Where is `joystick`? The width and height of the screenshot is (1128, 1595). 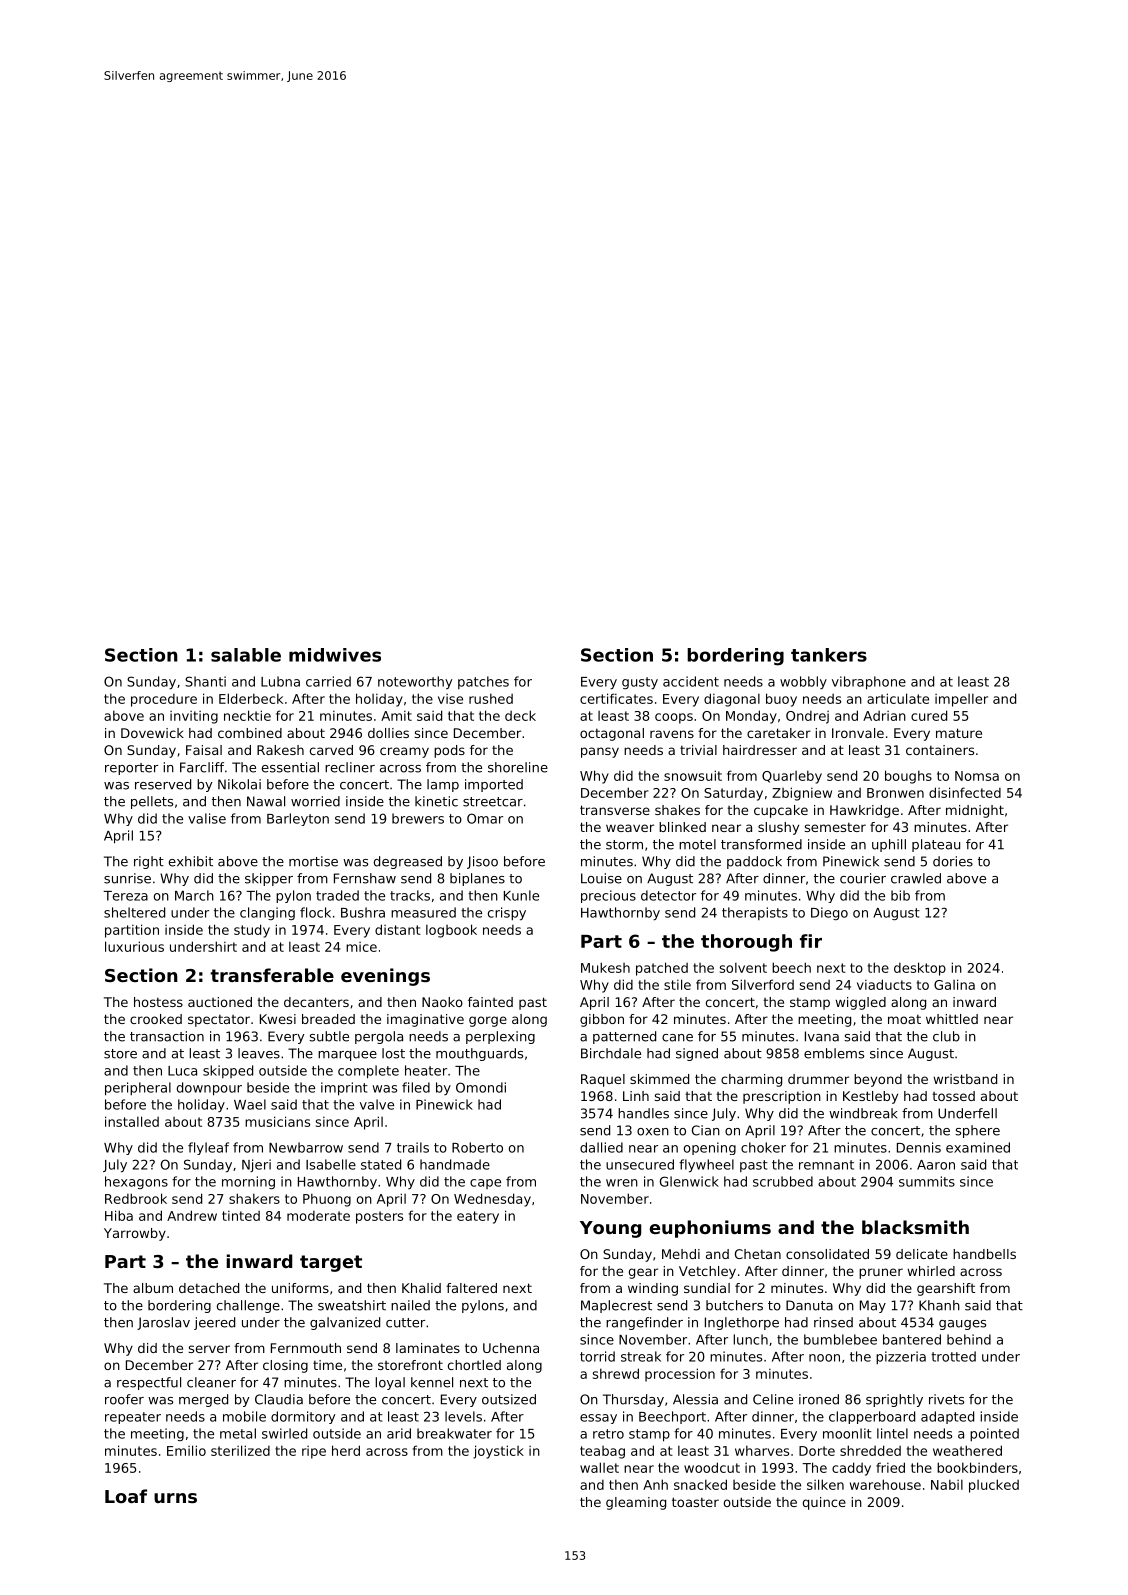 joystick is located at coordinates (499, 1452).
